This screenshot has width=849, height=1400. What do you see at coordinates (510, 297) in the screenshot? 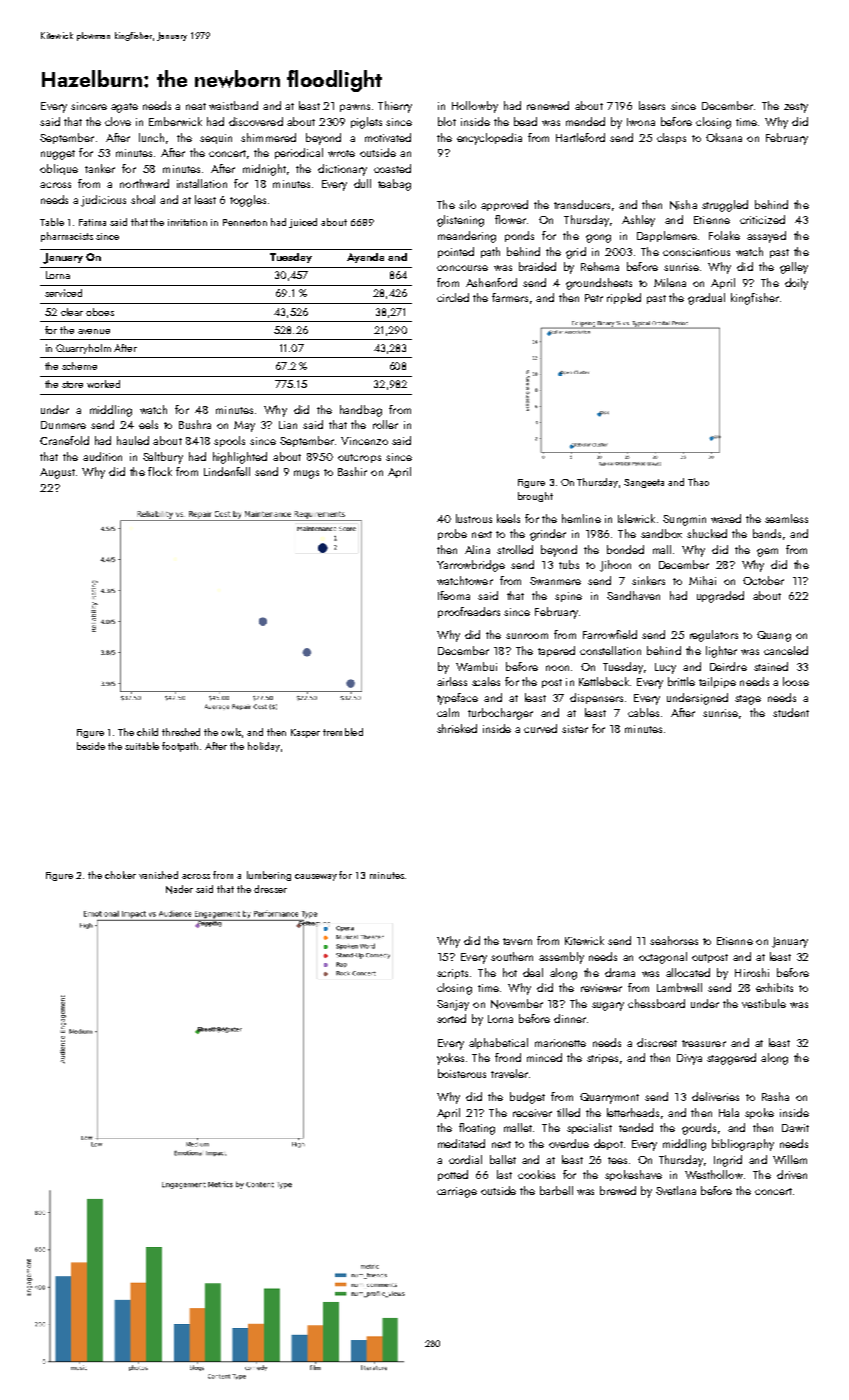
I see `farmers` at bounding box center [510, 297].
